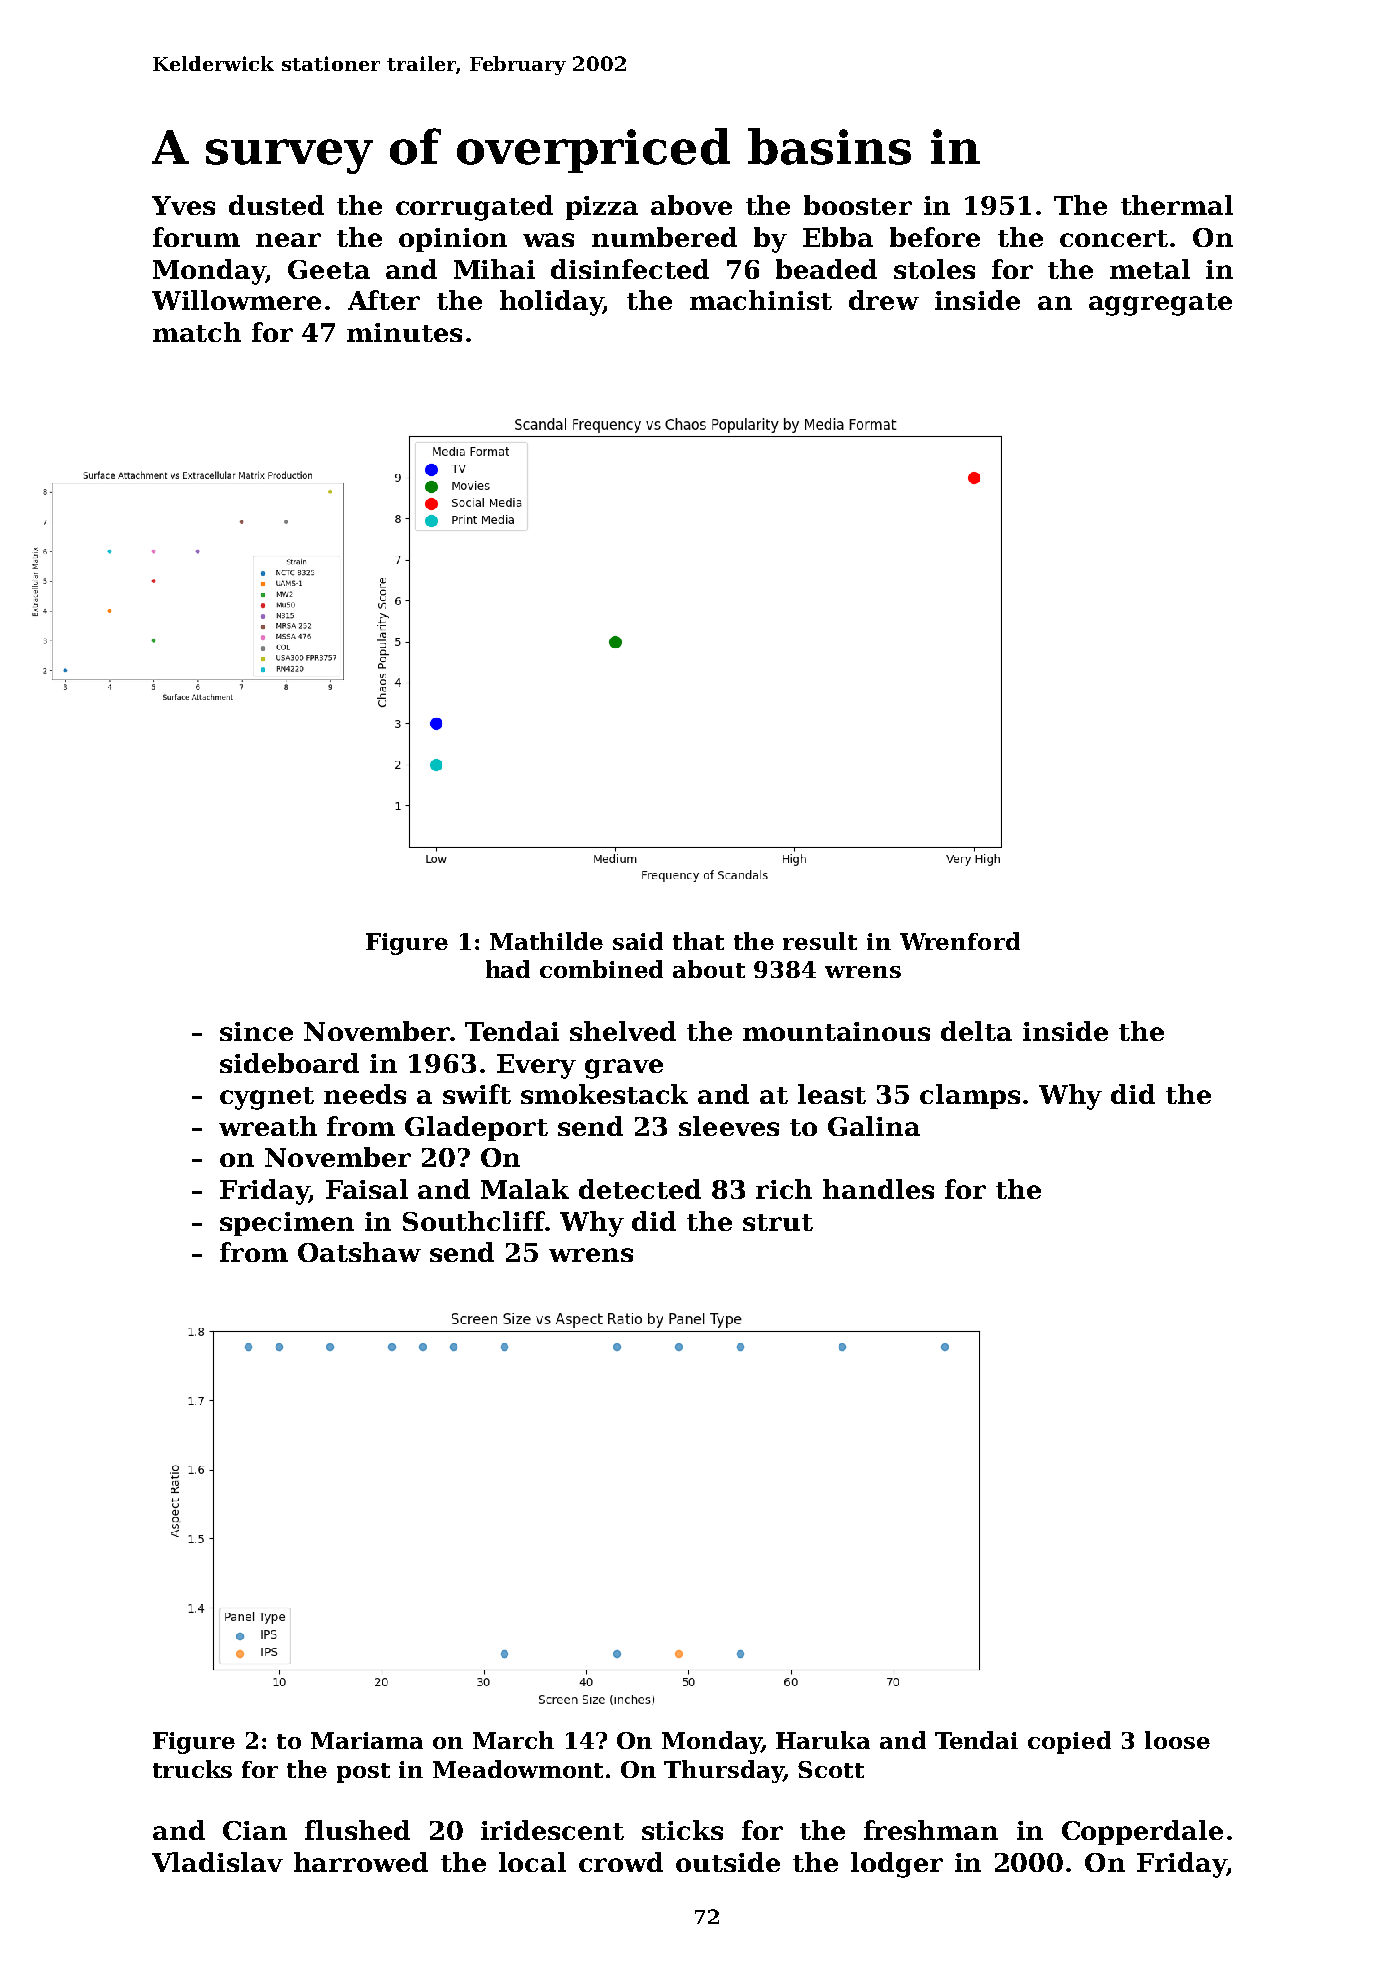 The image size is (1386, 1969). I want to click on wreath, so click(268, 1126).
